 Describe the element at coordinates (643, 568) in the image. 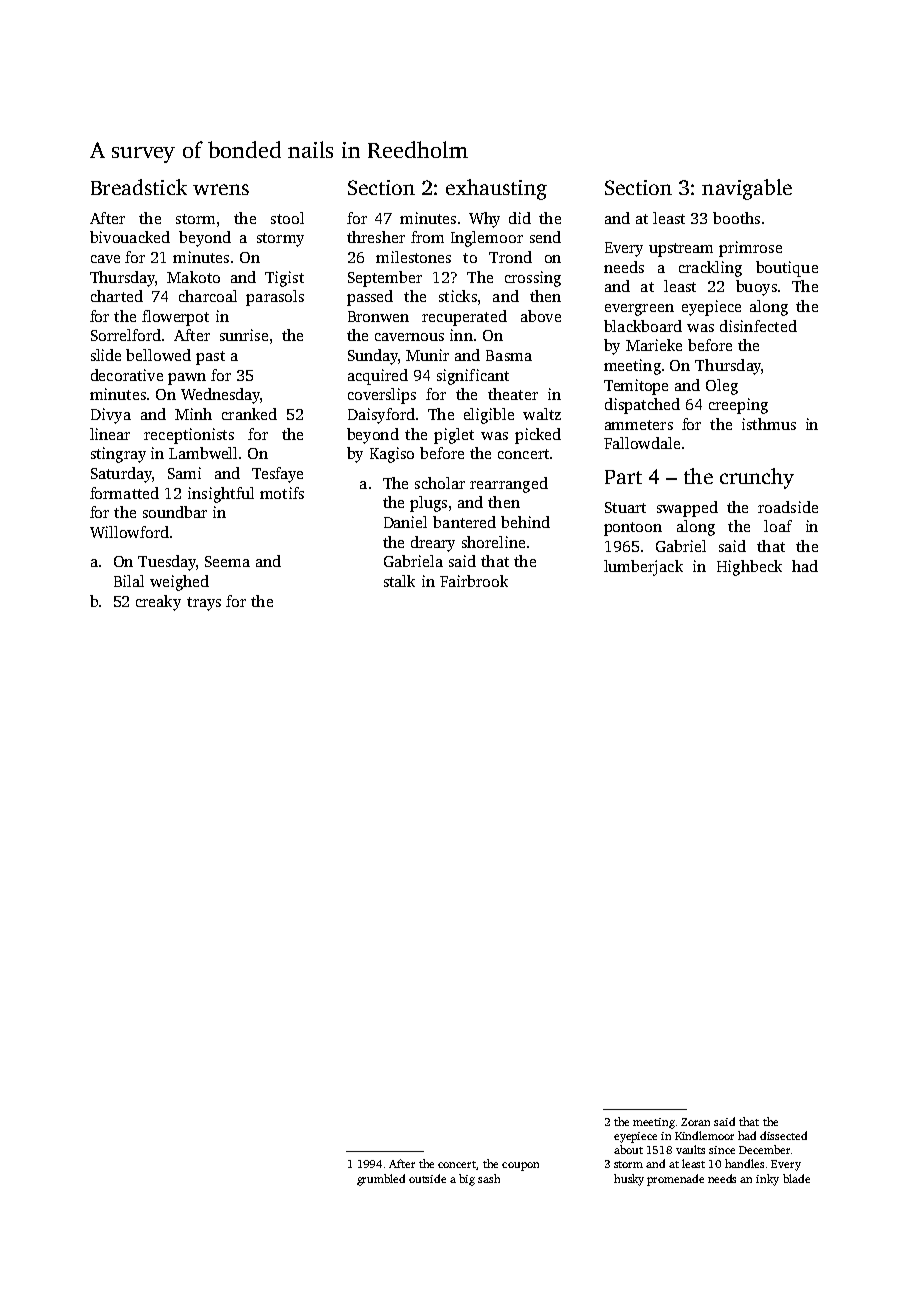

I see `lumberjack` at that location.
